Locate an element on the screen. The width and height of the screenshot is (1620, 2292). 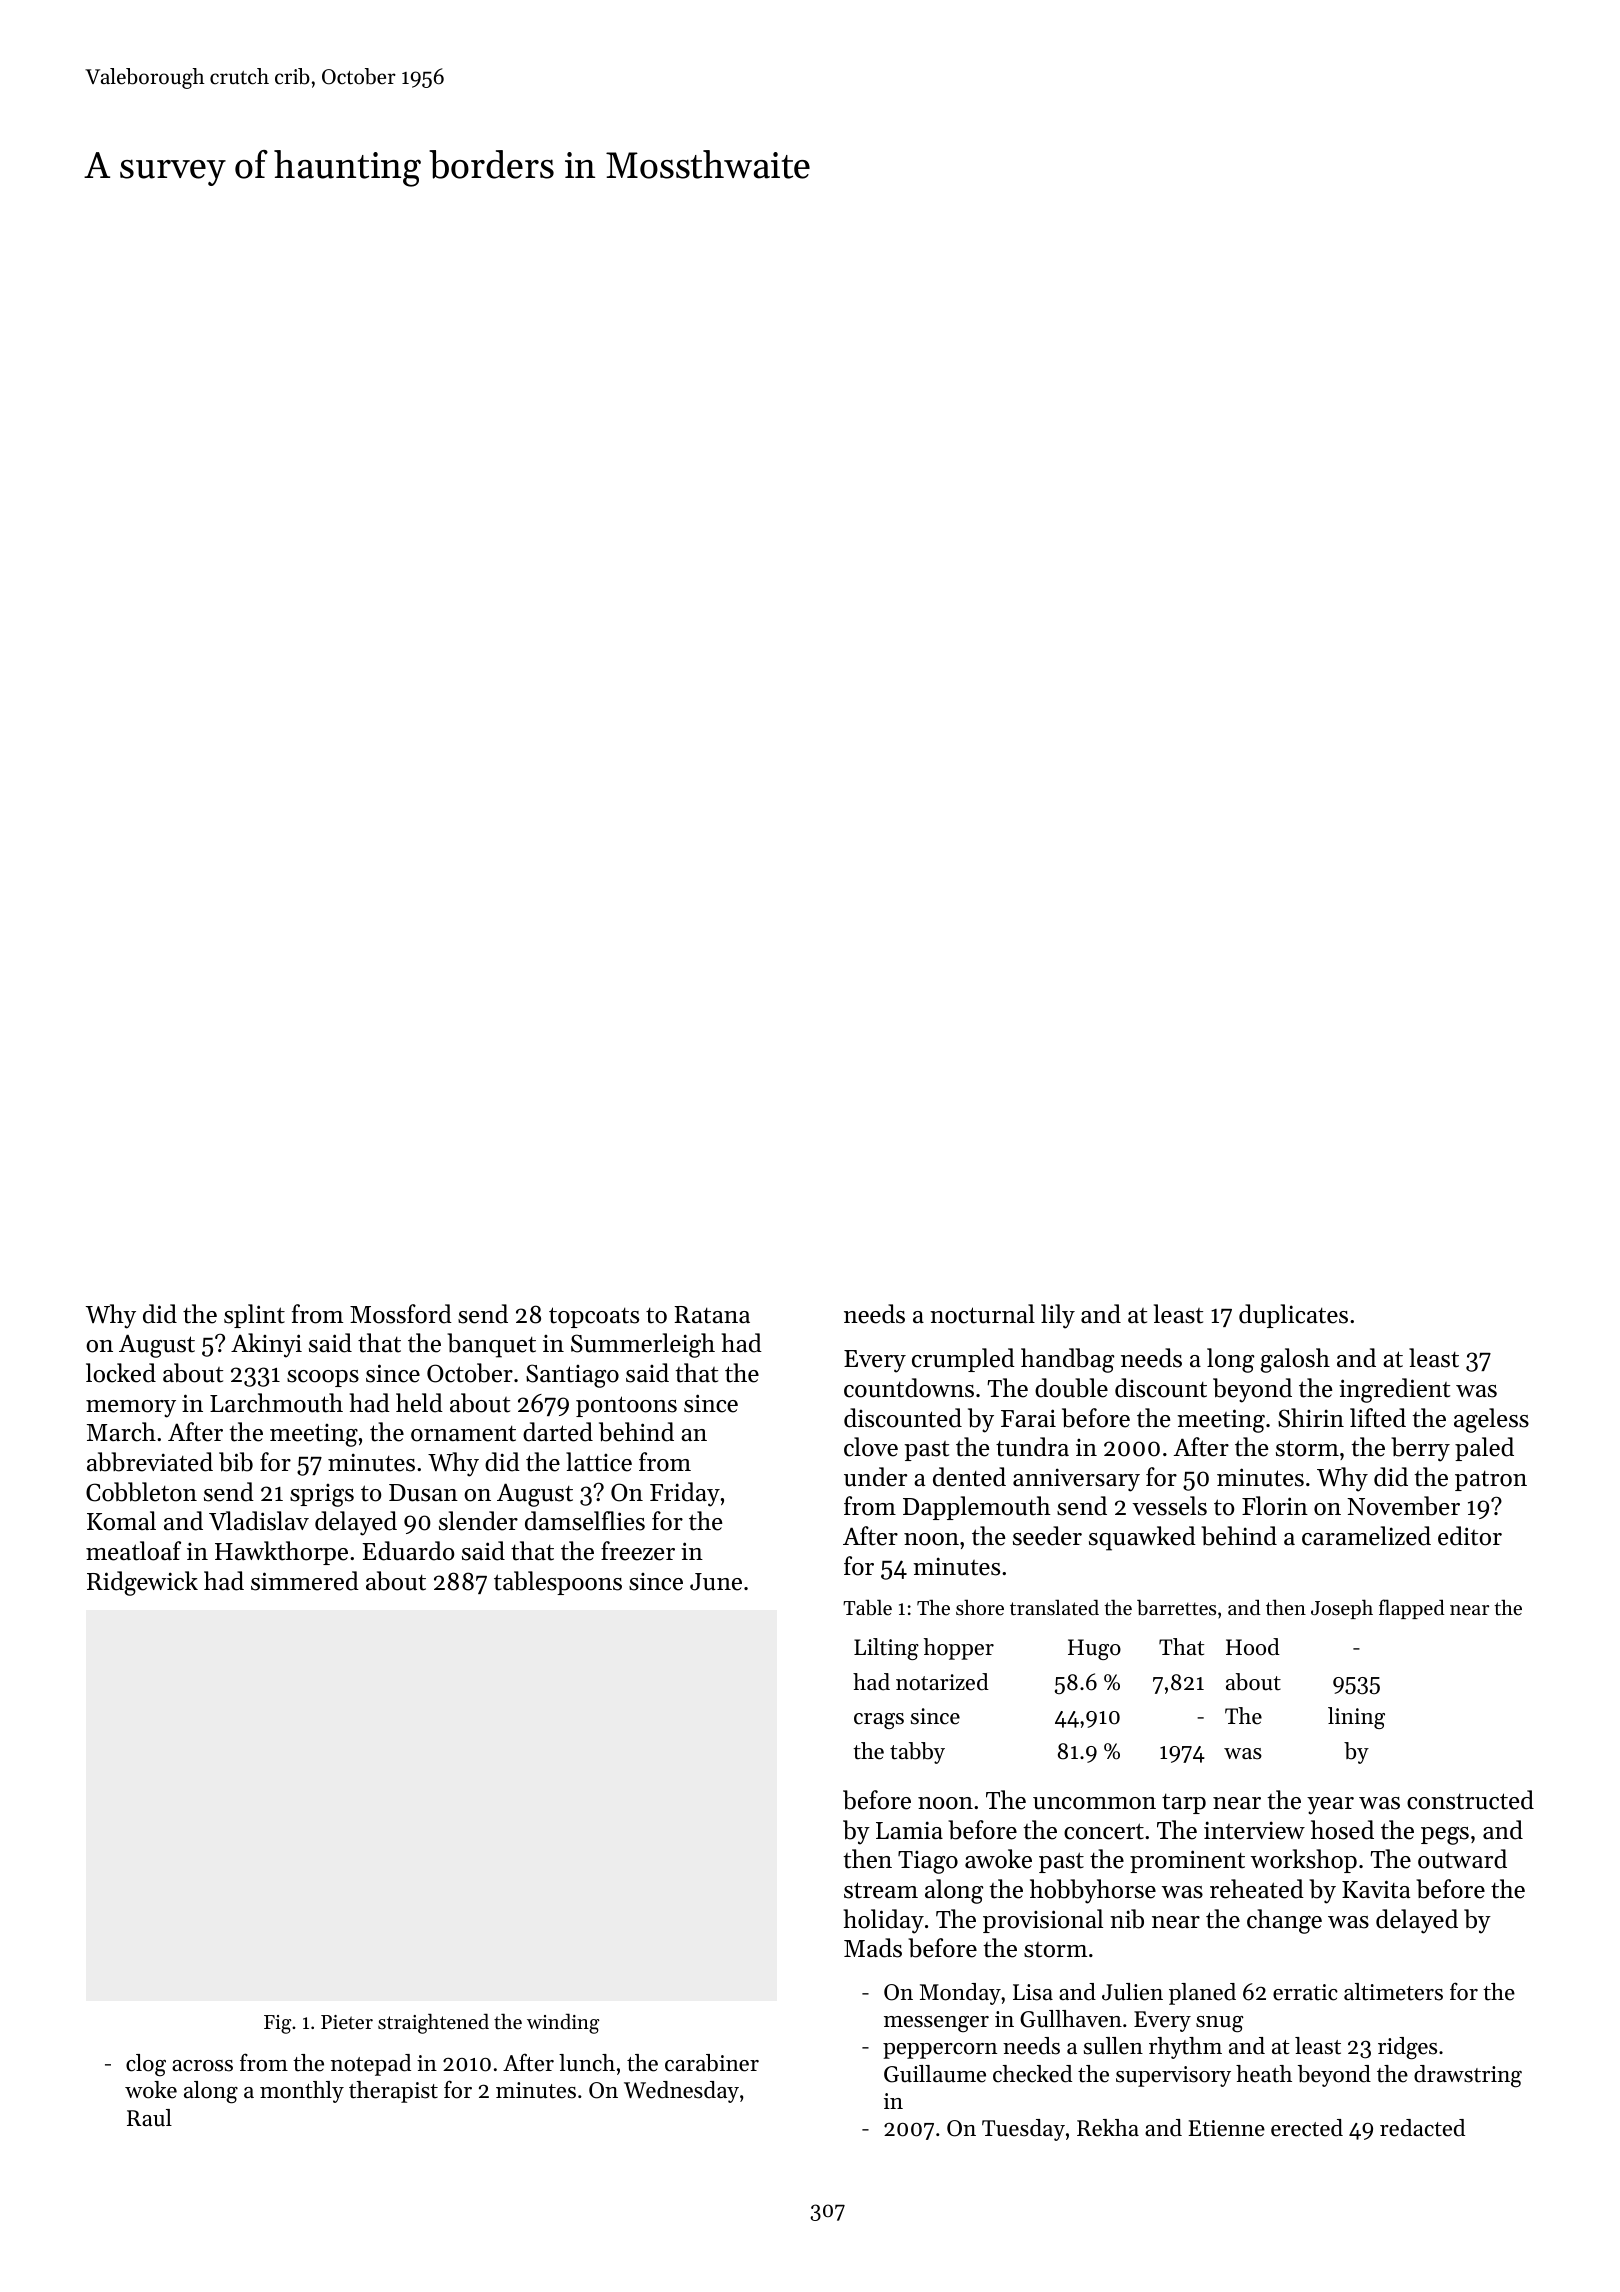
Hood is located at coordinates (1253, 1647).
